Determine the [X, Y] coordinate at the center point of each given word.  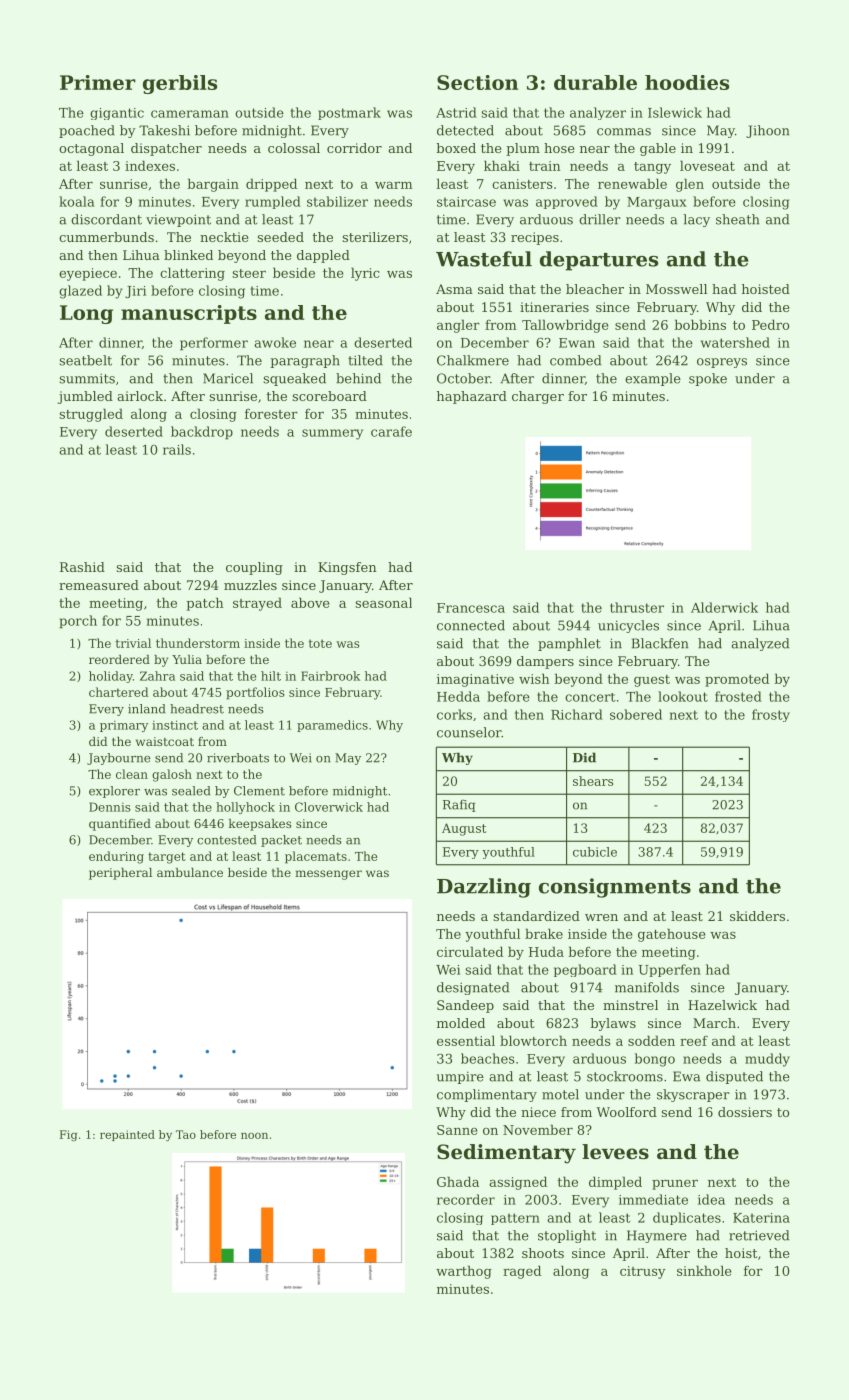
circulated [470, 951]
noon [254, 1135]
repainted [127, 1135]
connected [471, 625]
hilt [271, 676]
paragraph [305, 361]
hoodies [687, 82]
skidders [757, 916]
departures [599, 261]
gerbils [180, 84]
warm [394, 185]
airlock [140, 396]
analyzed [760, 644]
